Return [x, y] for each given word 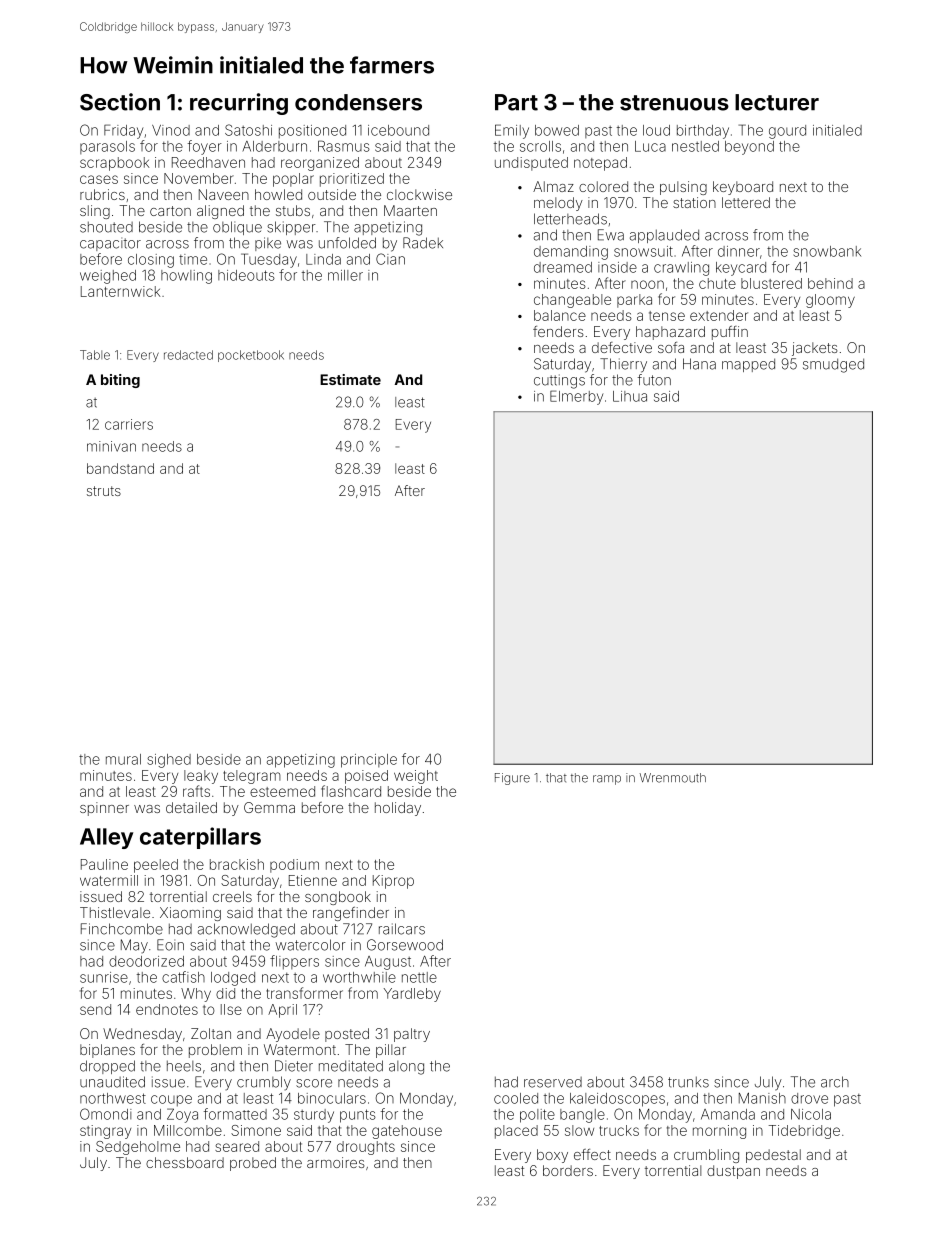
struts [104, 491]
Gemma [269, 807]
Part [516, 102]
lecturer [777, 102]
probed [253, 1164]
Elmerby [576, 397]
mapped [748, 365]
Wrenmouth [673, 778]
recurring [239, 104]
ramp [607, 780]
